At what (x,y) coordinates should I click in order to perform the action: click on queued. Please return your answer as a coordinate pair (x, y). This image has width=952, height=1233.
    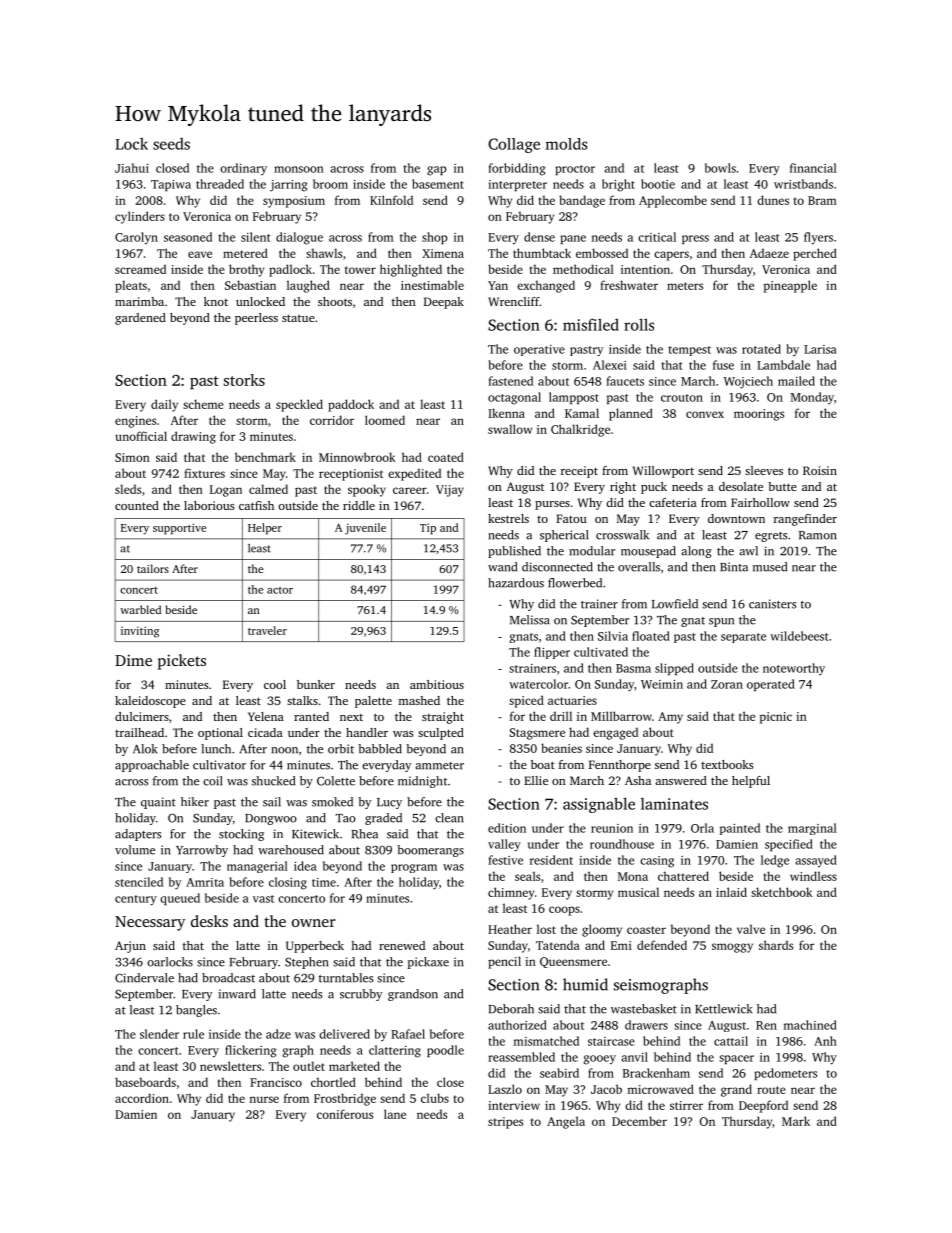
    Looking at the image, I should click on (180, 899).
